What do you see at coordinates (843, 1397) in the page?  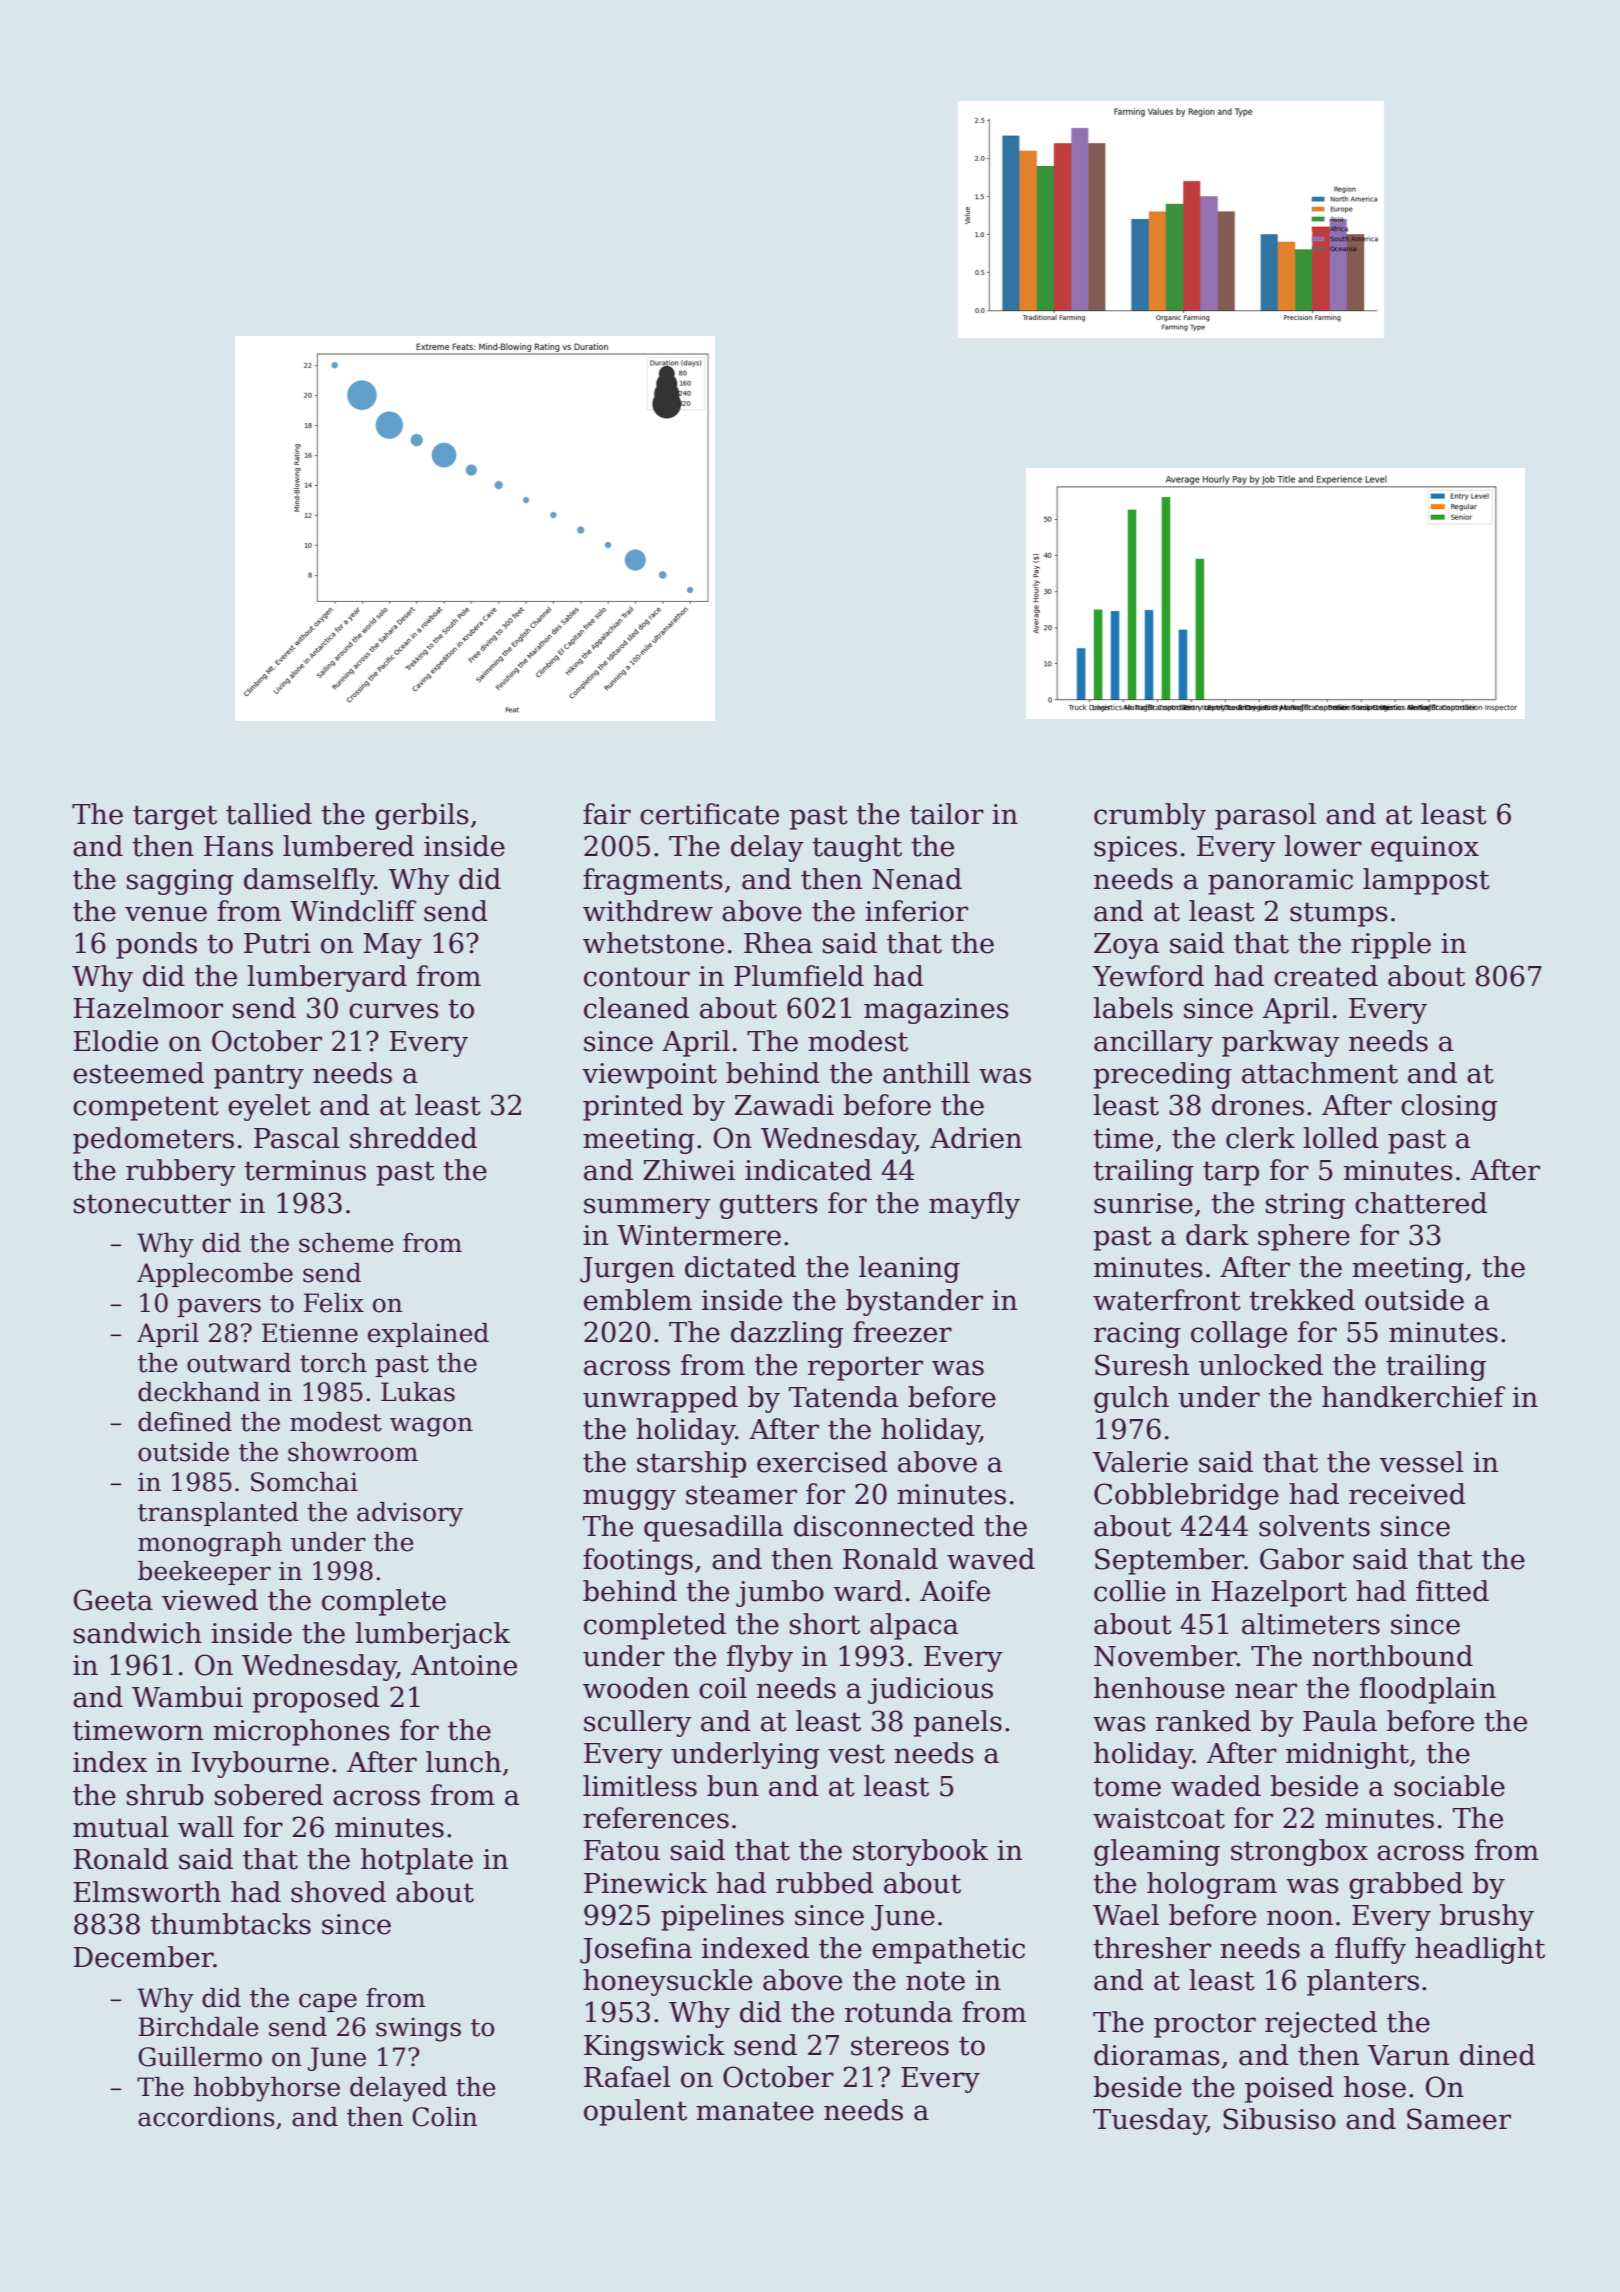 I see `Tatenda` at bounding box center [843, 1397].
